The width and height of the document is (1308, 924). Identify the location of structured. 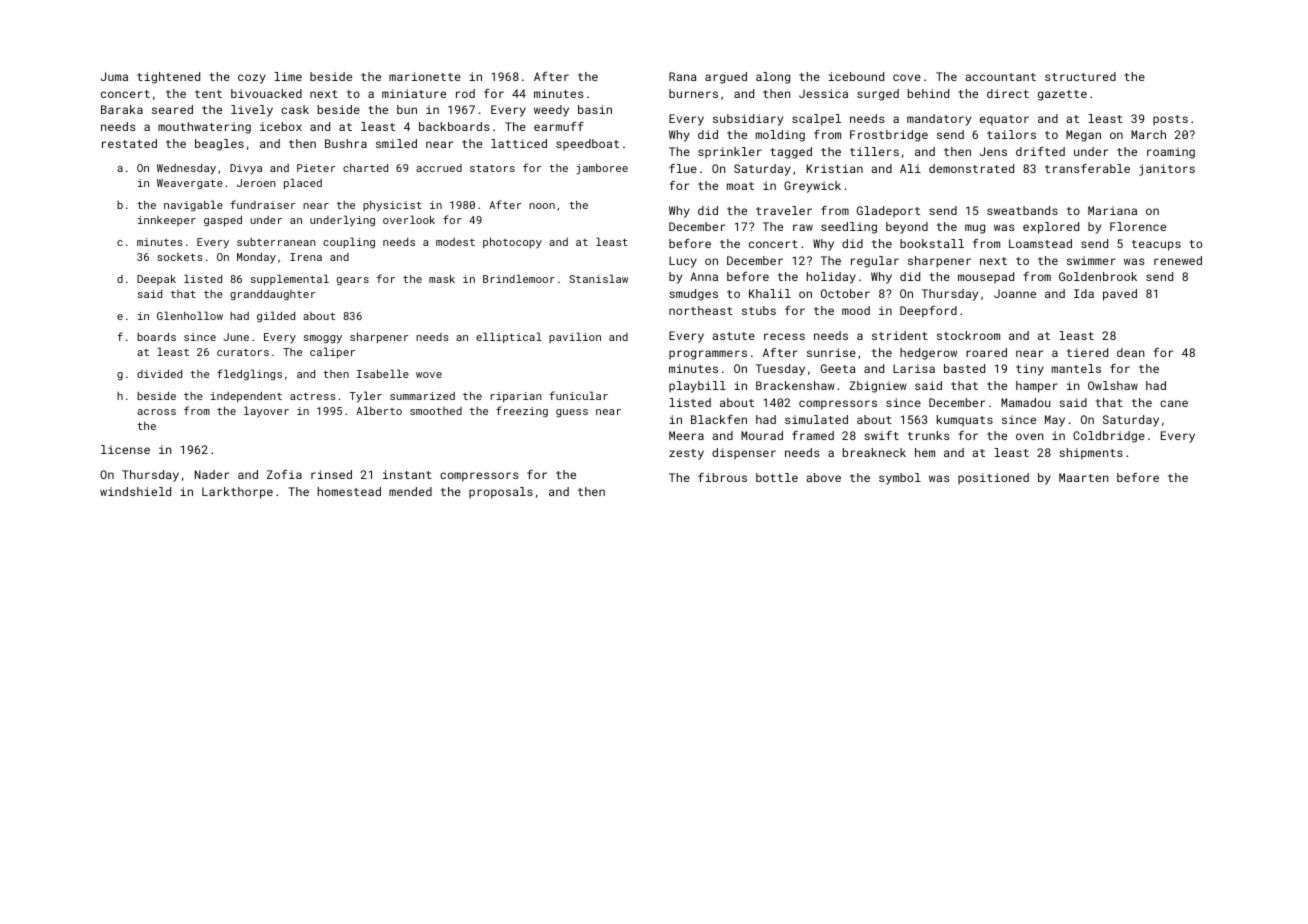
(1080, 76).
